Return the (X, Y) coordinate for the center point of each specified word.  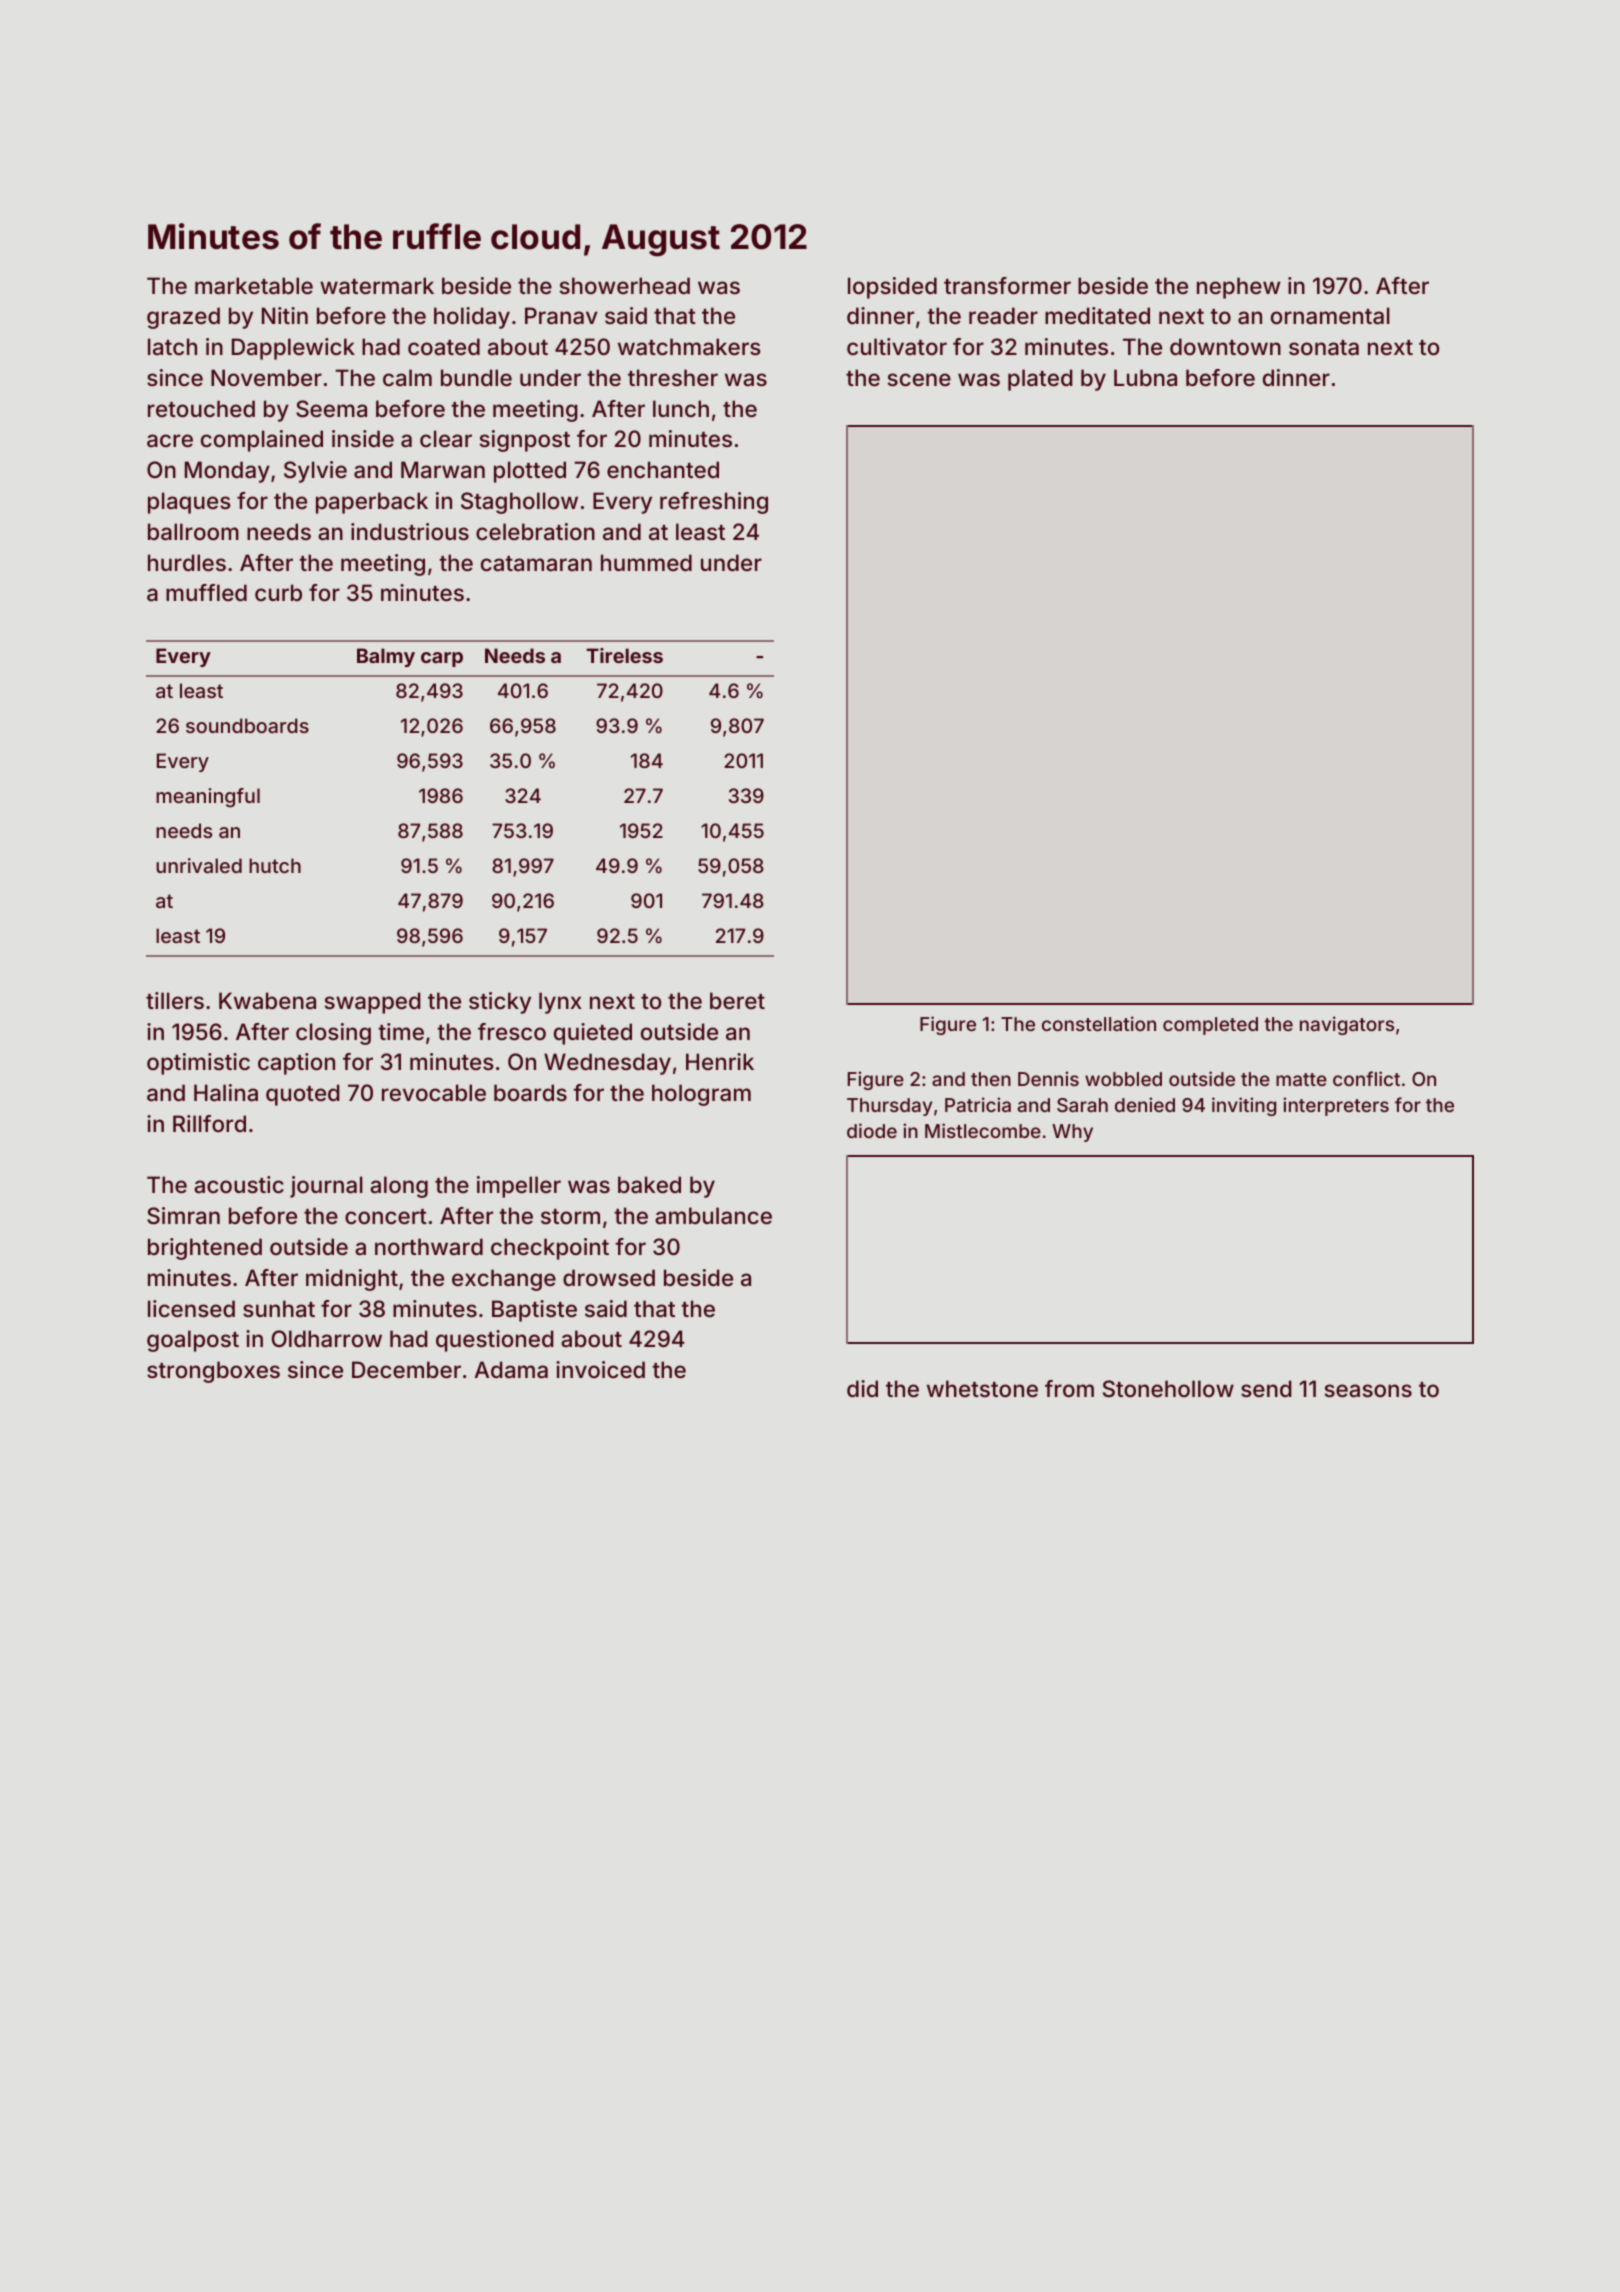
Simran (183, 1216)
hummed (646, 562)
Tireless (624, 655)
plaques (189, 503)
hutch (275, 865)
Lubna (1145, 377)
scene (919, 379)
